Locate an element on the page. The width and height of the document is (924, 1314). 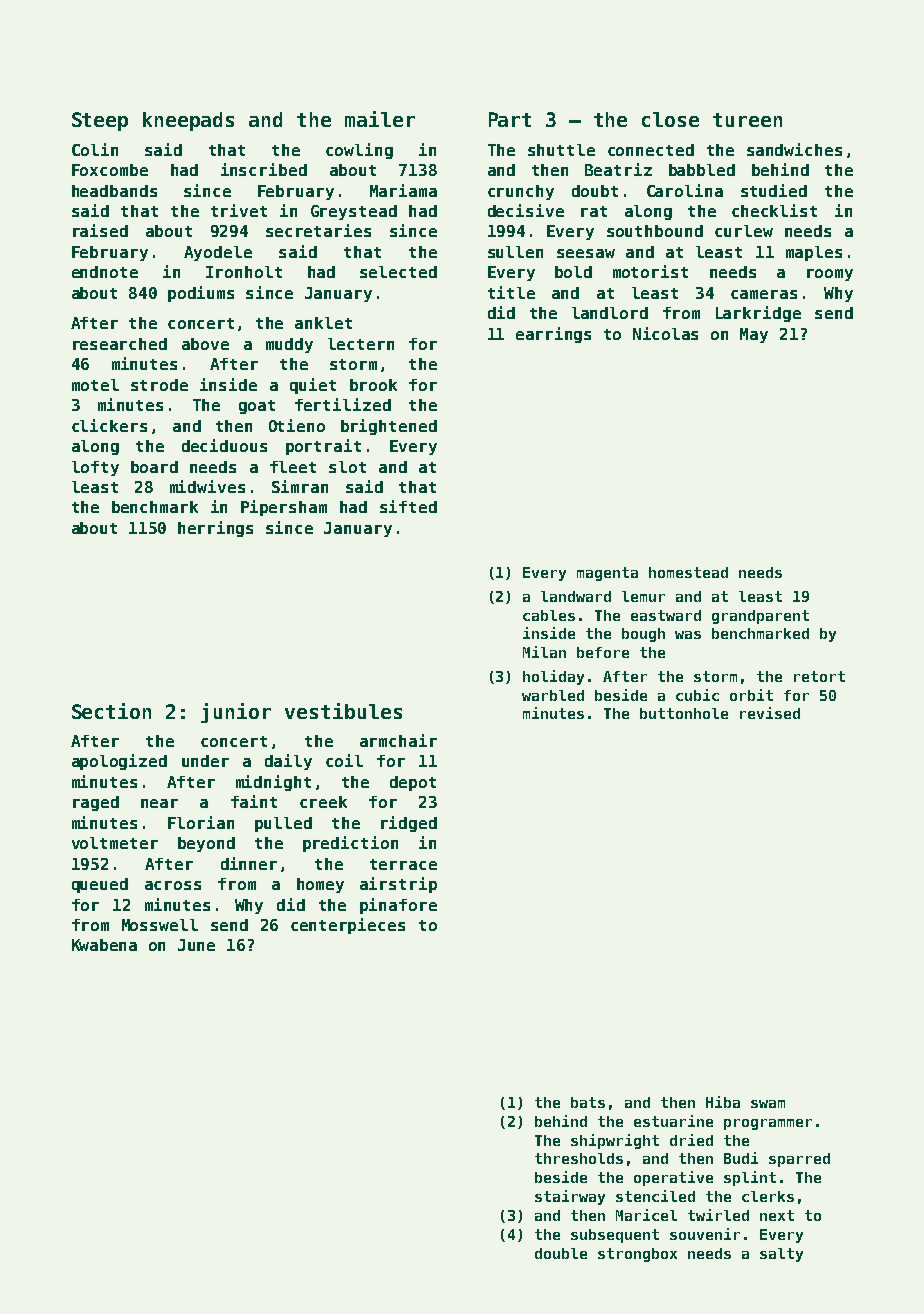
bats is located at coordinates (588, 1102).
